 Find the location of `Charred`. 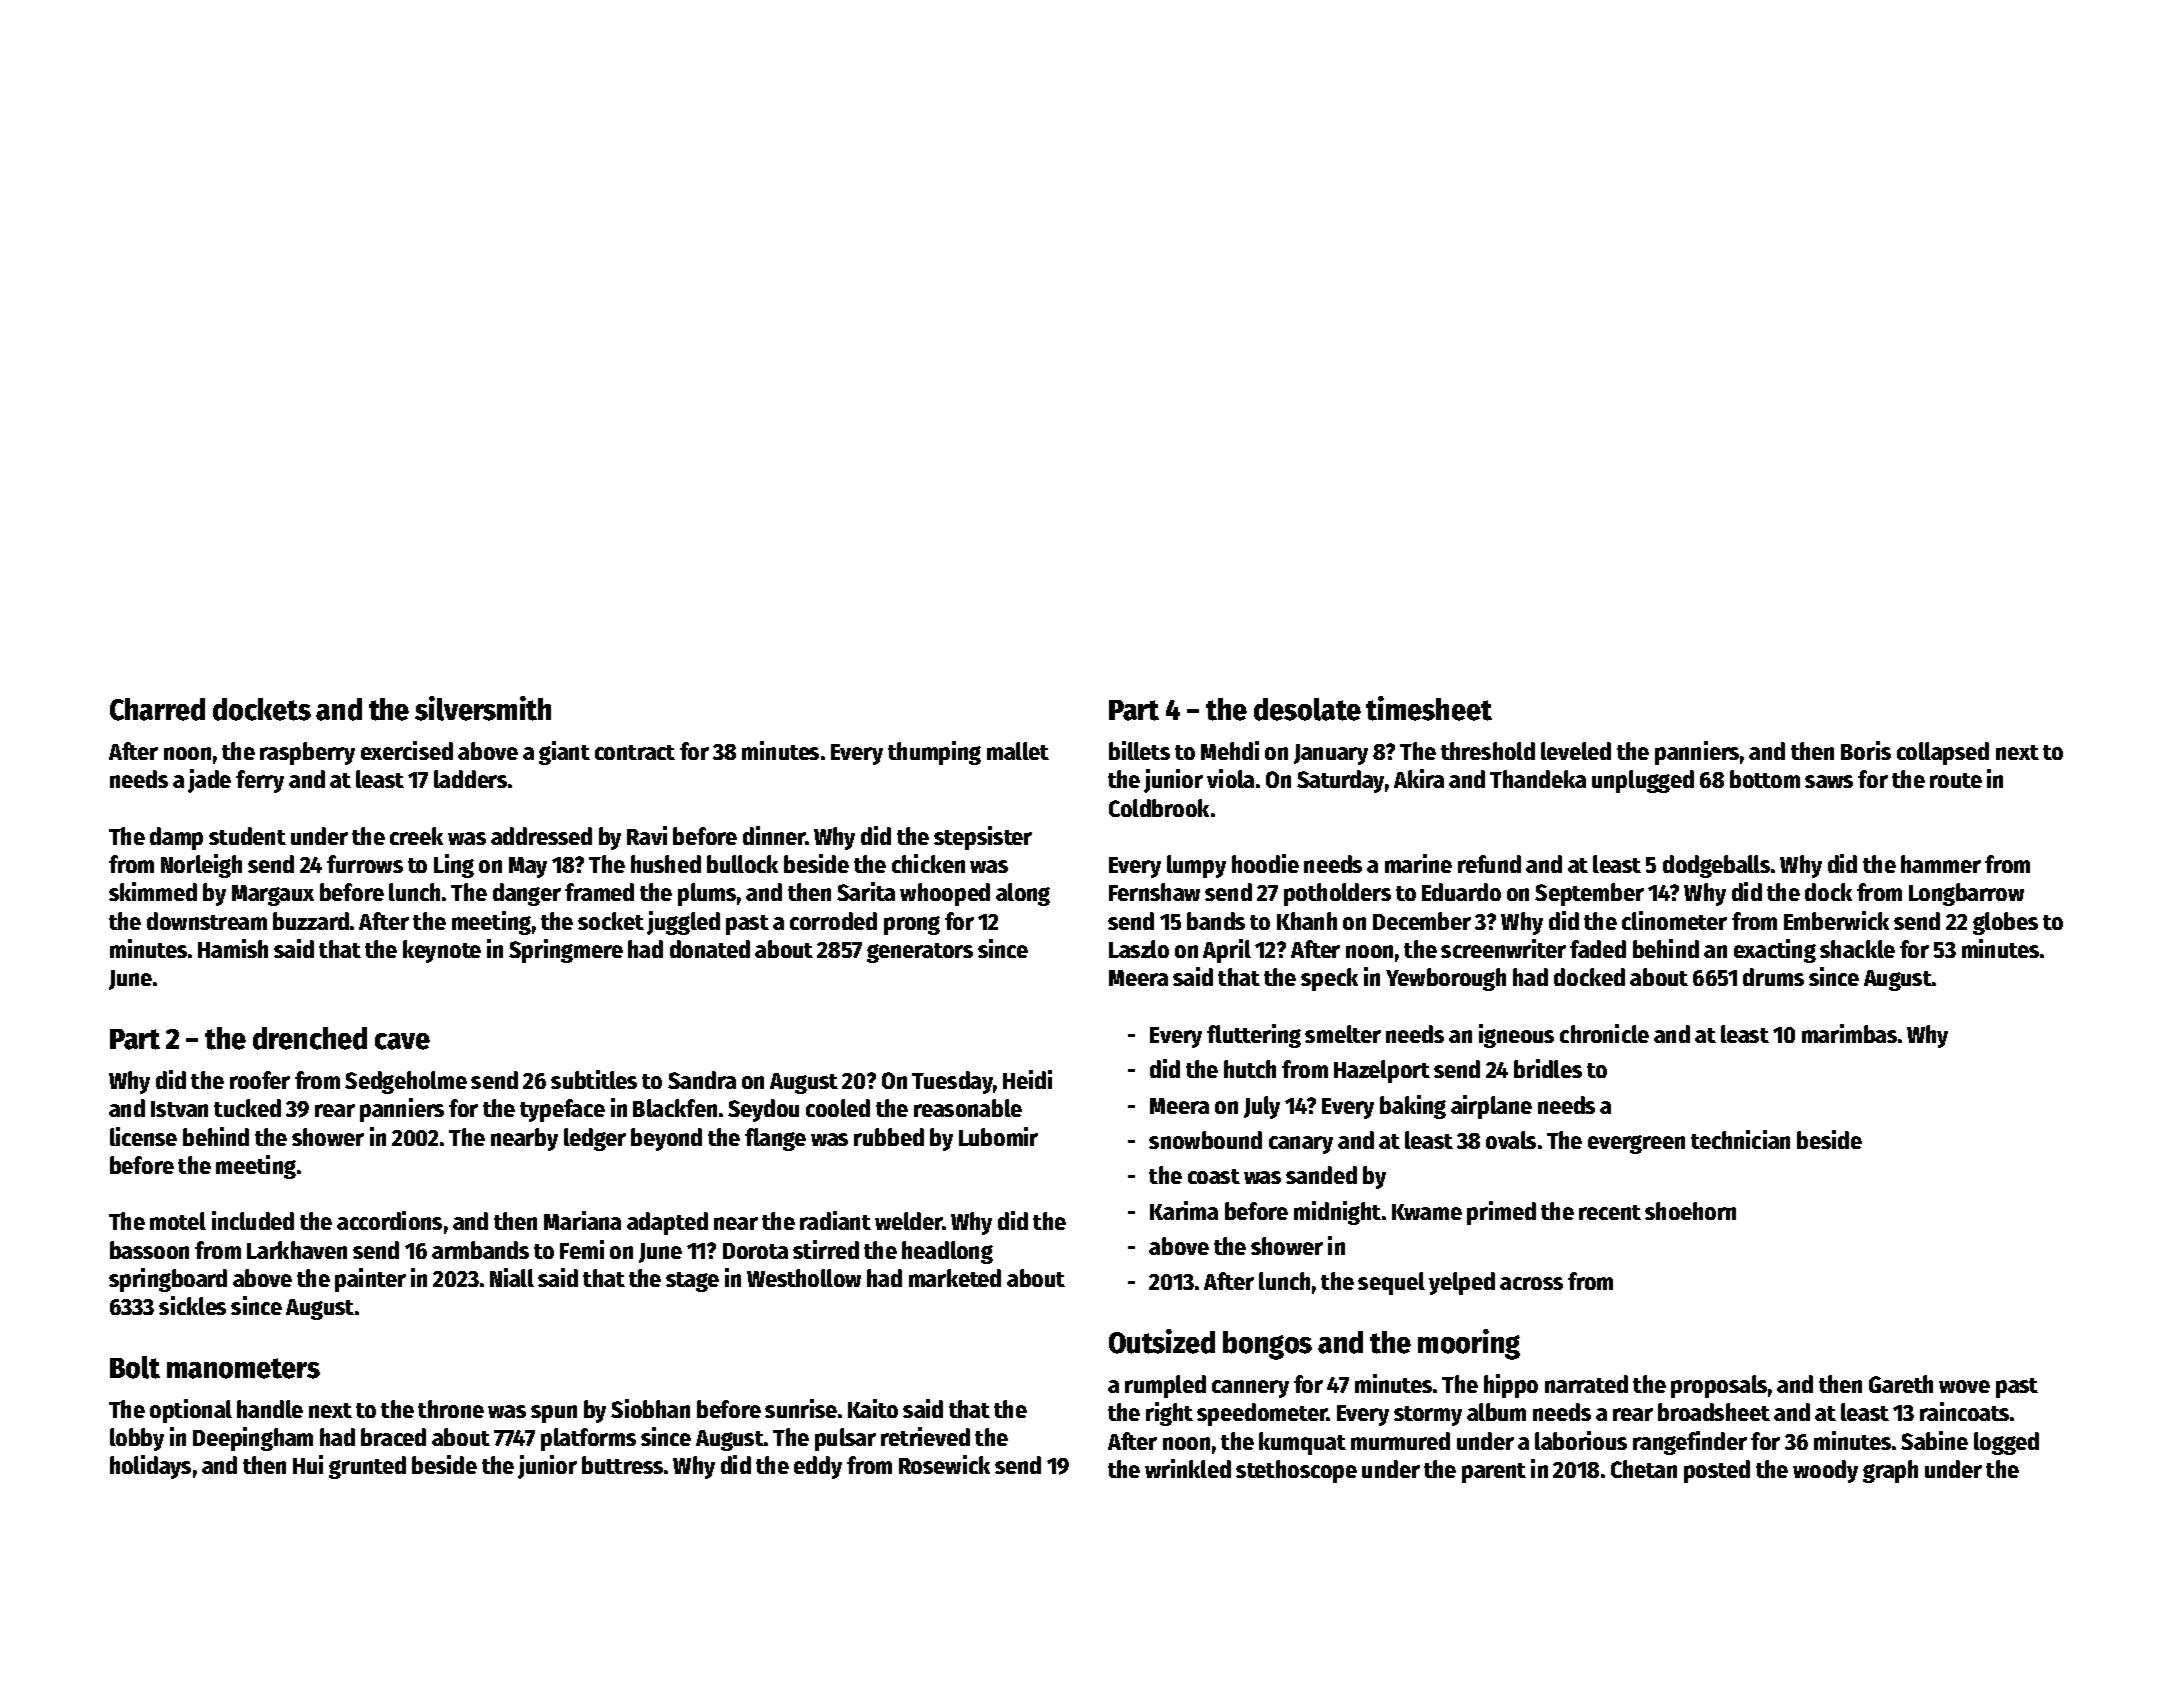

Charred is located at coordinates (157, 709).
